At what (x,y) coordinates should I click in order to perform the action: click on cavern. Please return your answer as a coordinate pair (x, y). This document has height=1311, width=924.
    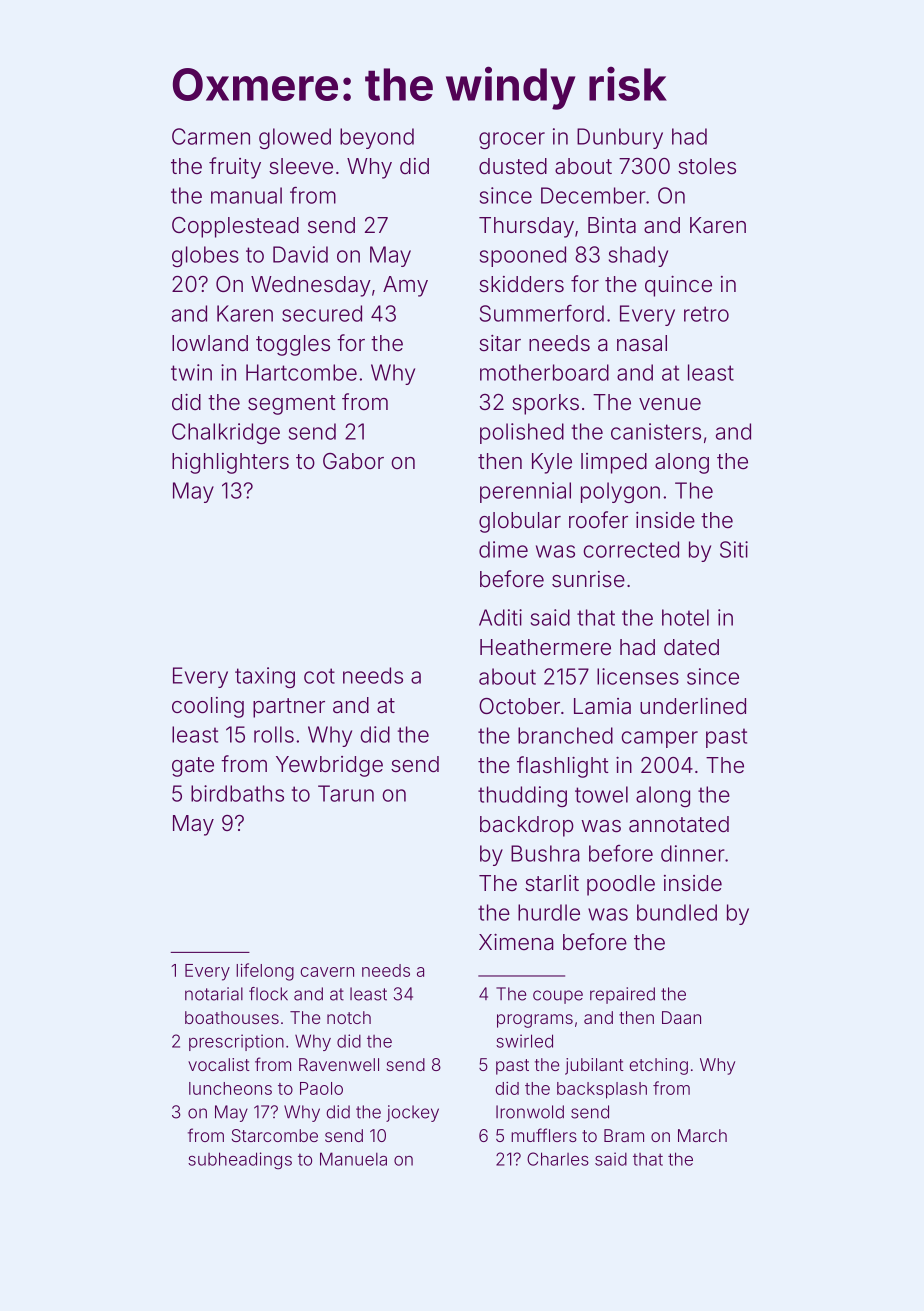
    Looking at the image, I should click on (327, 972).
